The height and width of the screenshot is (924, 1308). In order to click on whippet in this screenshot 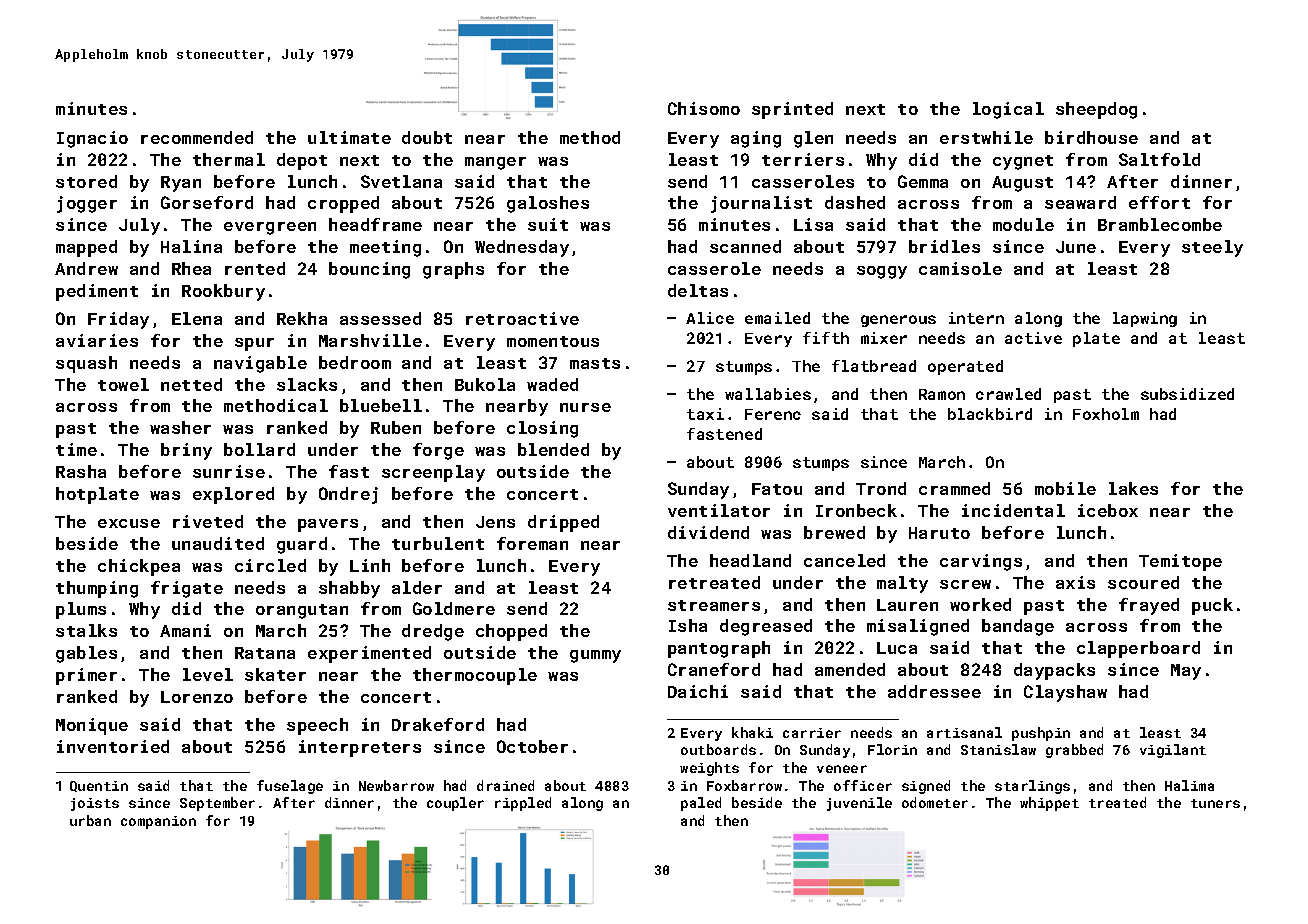, I will do `click(1049, 804)`.
